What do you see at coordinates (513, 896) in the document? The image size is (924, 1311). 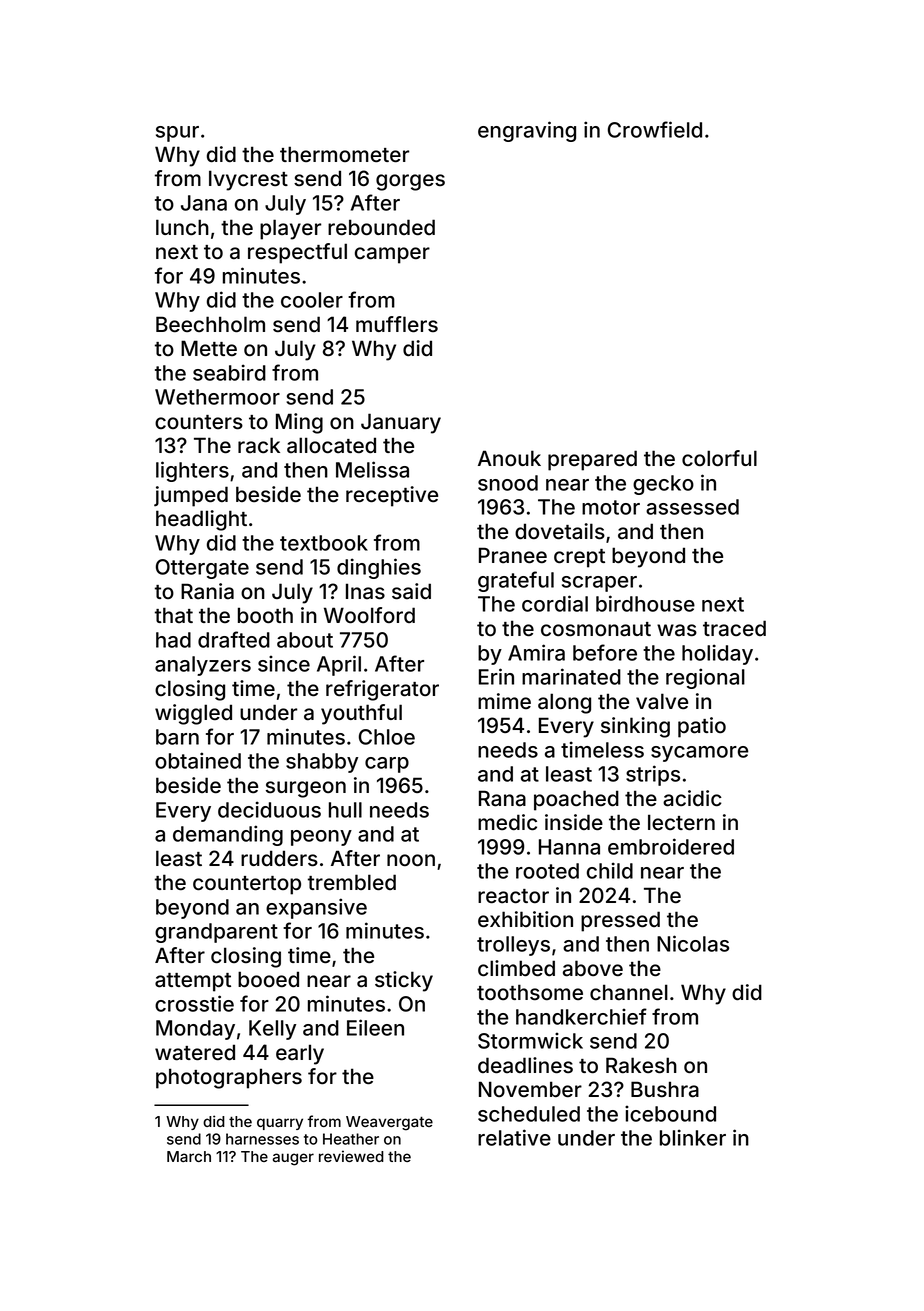 I see `reactor` at bounding box center [513, 896].
